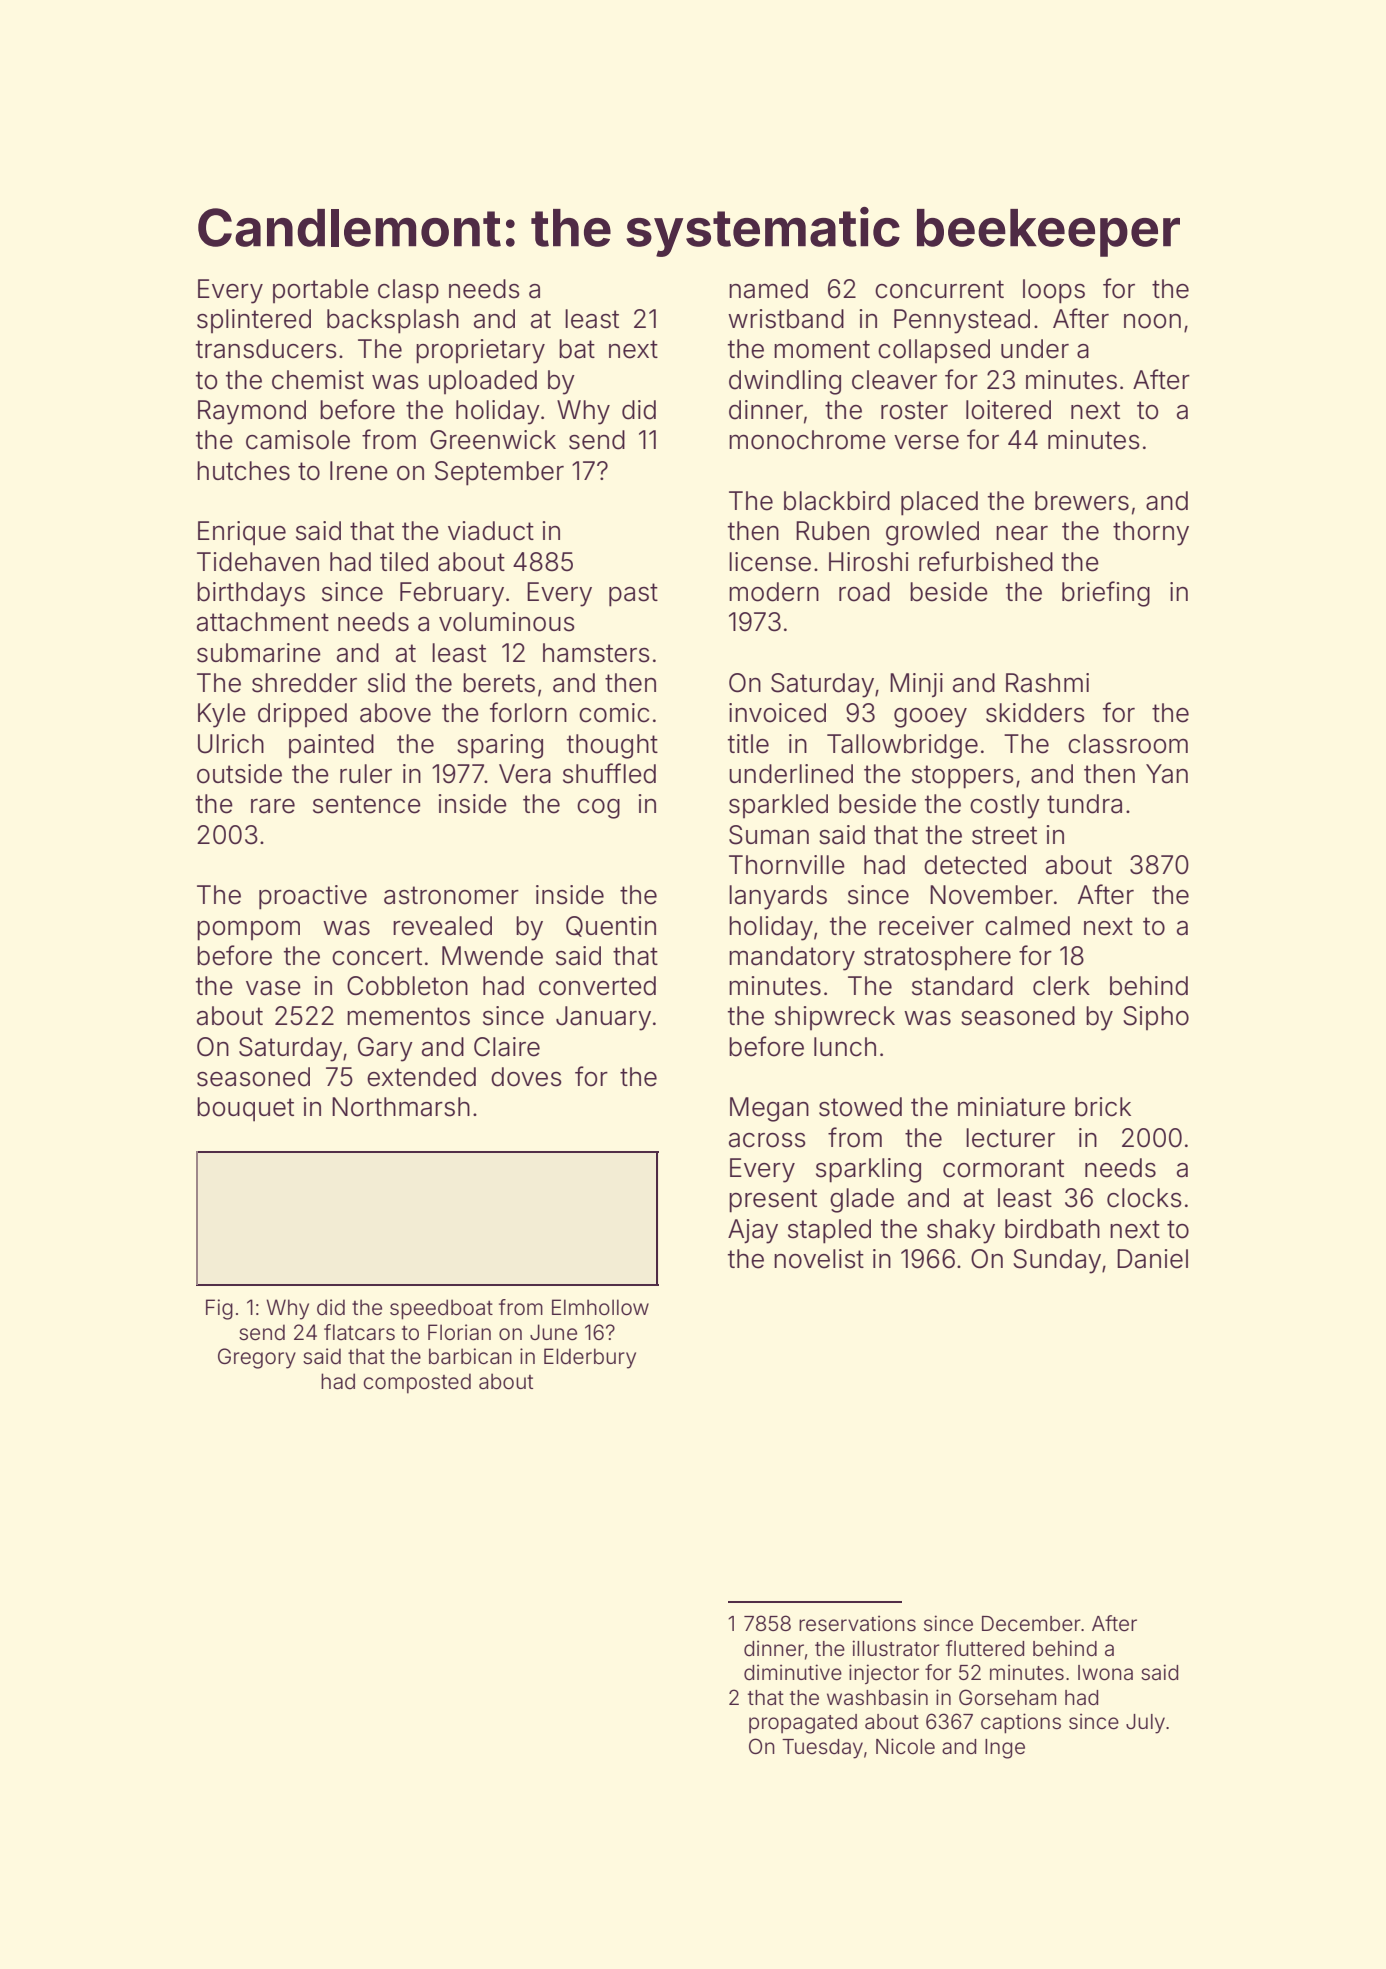  Describe the element at coordinates (499, 473) in the document. I see `September` at that location.
